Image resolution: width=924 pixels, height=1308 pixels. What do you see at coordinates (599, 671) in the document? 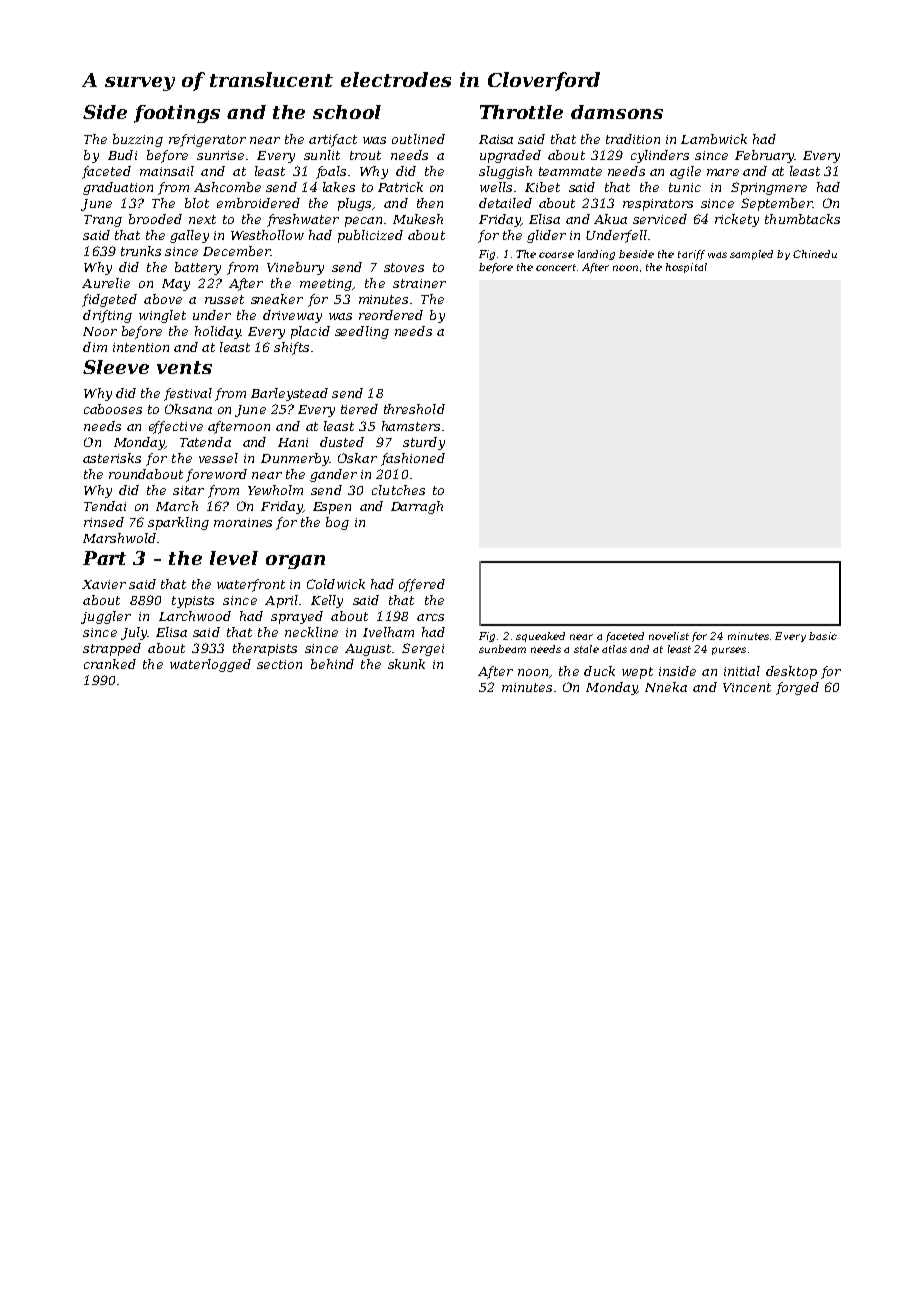
I see `duck` at bounding box center [599, 671].
